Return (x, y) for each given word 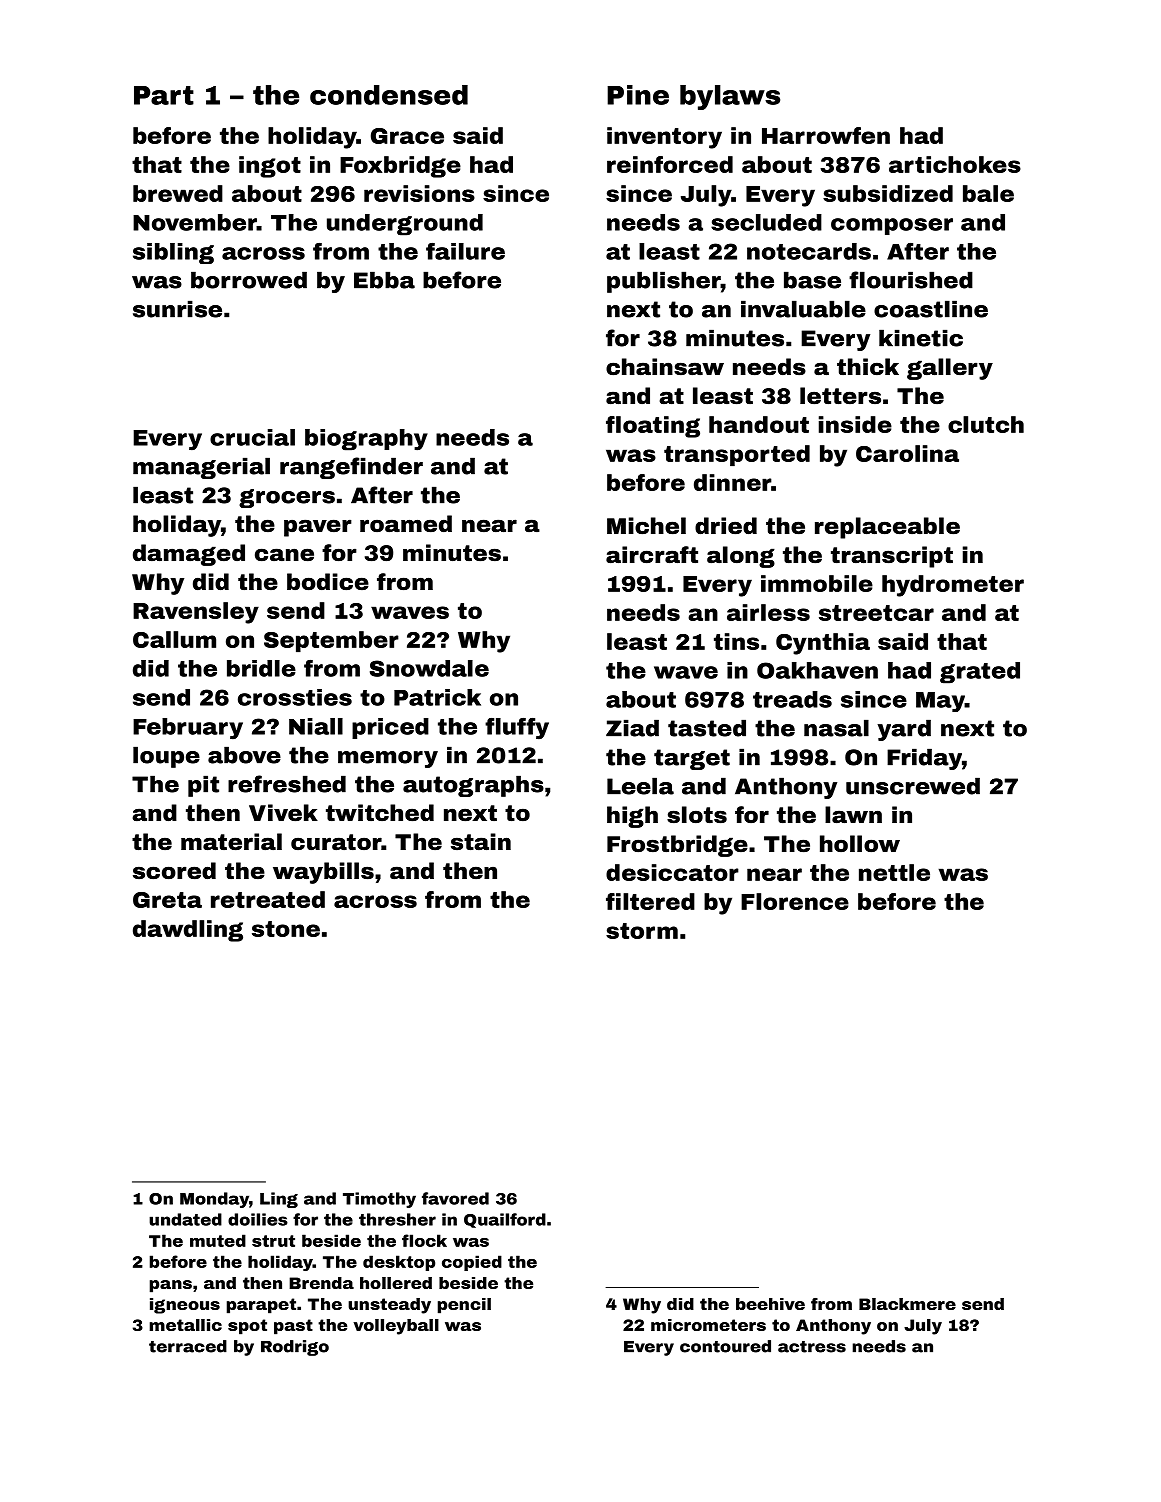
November (195, 222)
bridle (261, 668)
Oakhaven (817, 670)
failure (465, 251)
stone (286, 929)
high (632, 817)
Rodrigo (295, 1348)
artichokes (955, 164)
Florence (795, 901)
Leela (640, 786)
